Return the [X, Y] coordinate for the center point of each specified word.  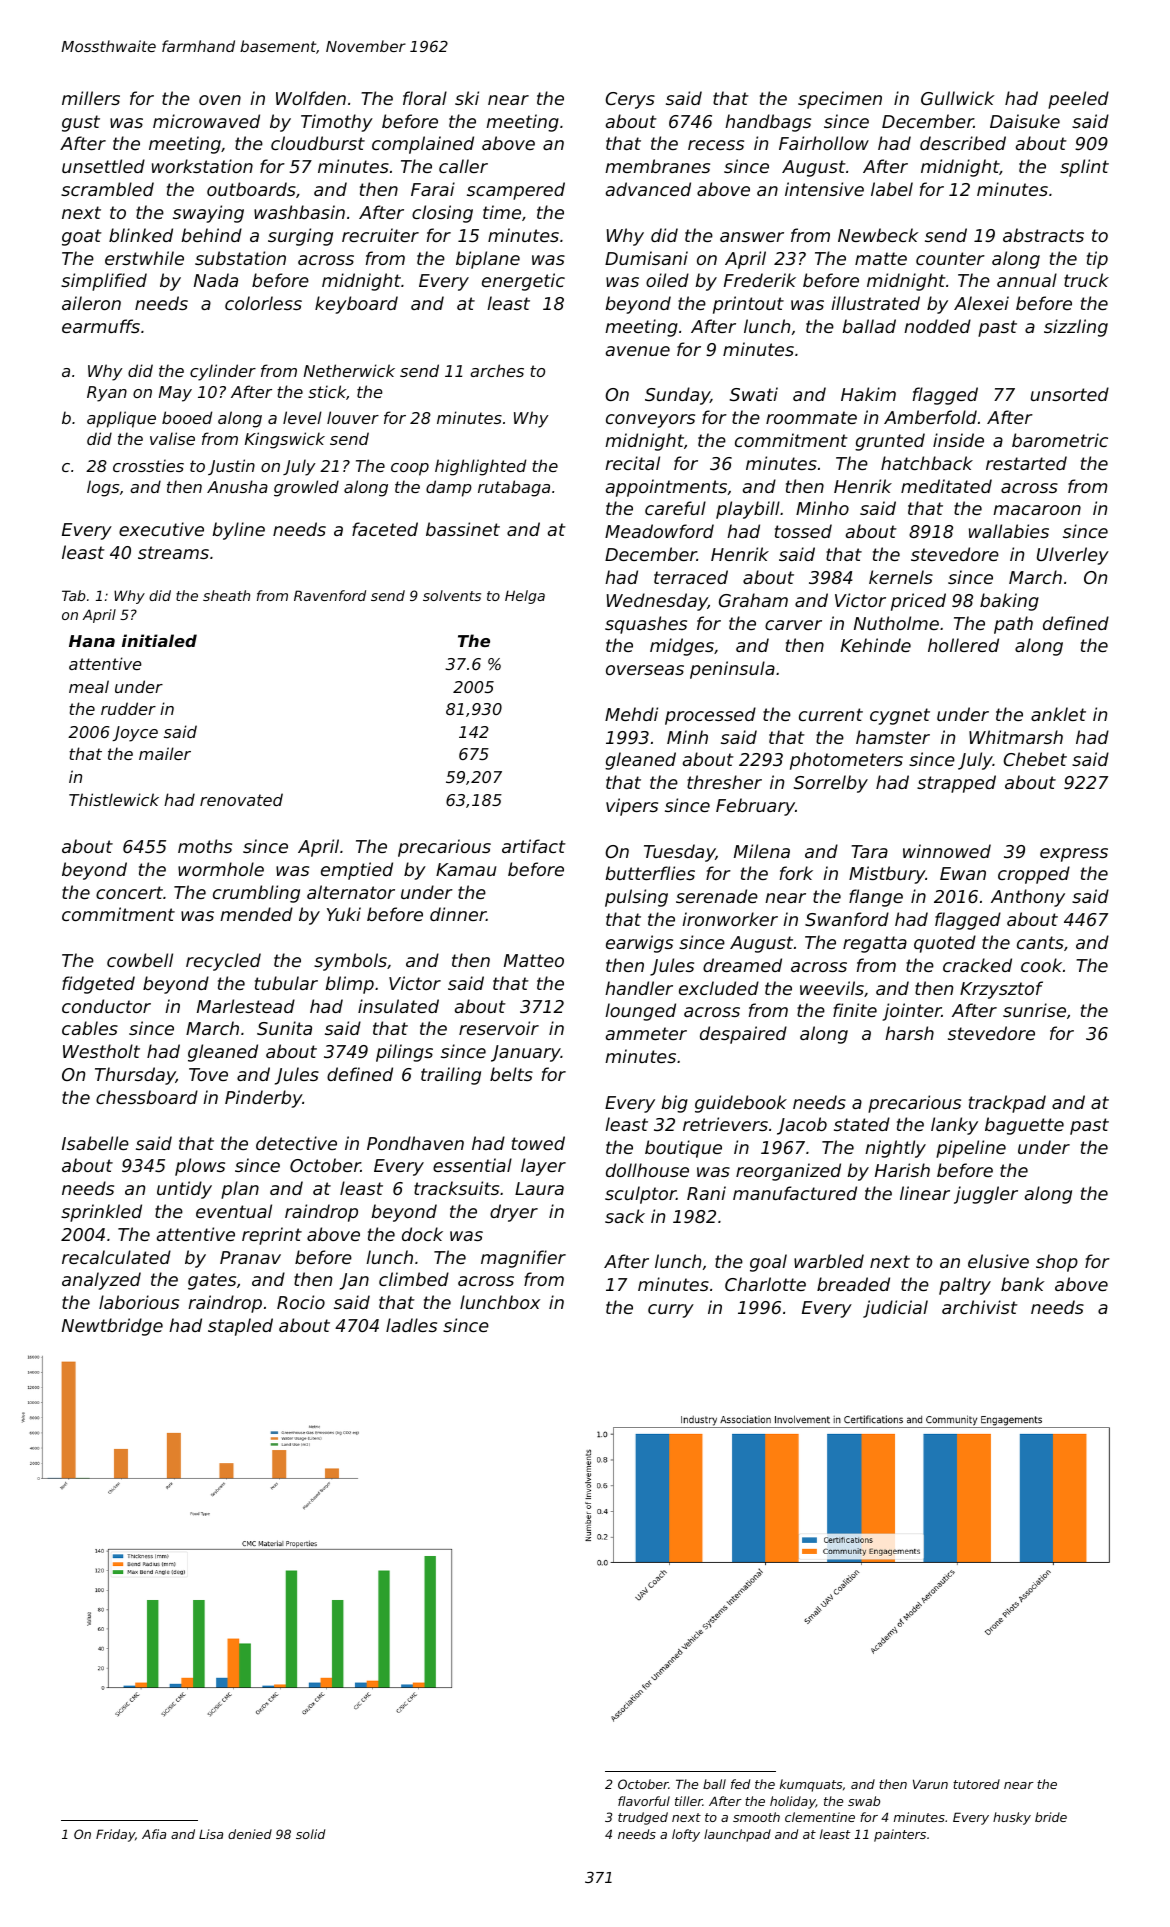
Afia [154, 1834]
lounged [640, 1012]
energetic [523, 282]
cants [1040, 942]
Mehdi [631, 714]
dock [422, 1234]
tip [1097, 260]
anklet [1058, 714]
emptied [357, 871]
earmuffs [101, 326]
